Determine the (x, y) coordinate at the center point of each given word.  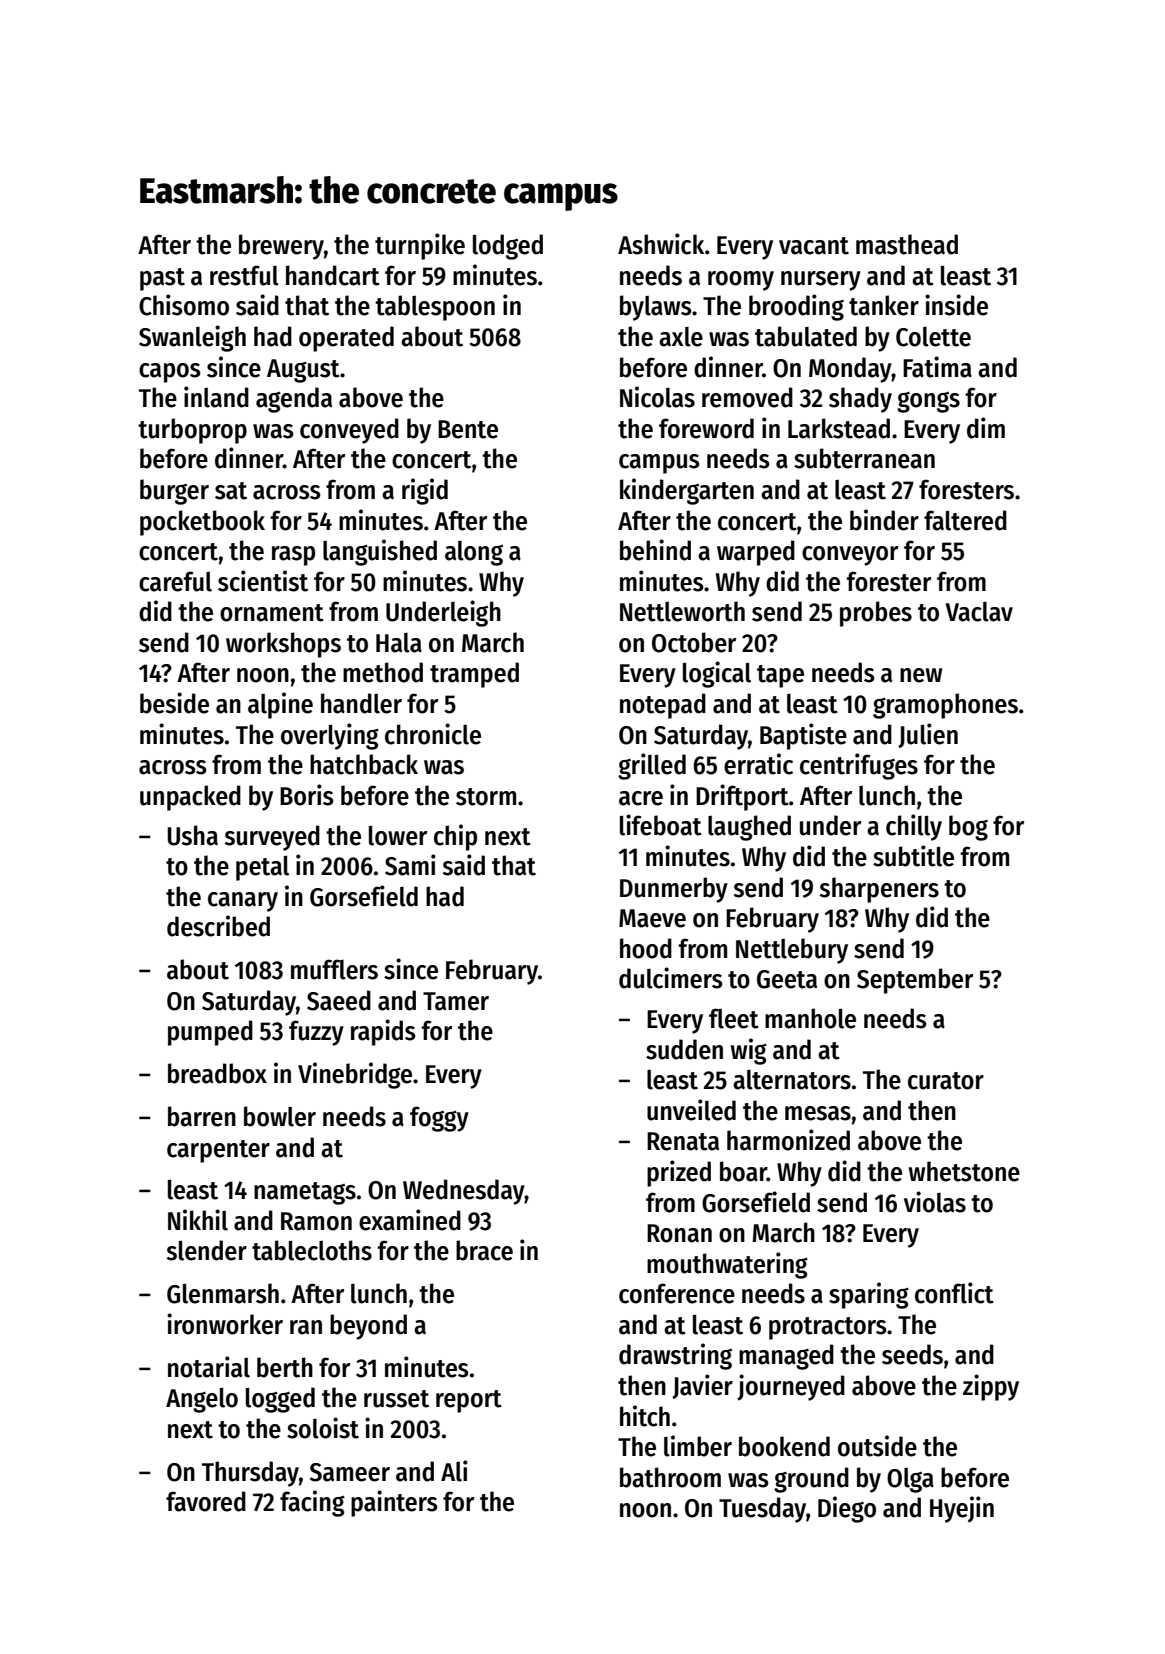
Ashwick (661, 244)
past (162, 279)
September (915, 981)
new (921, 675)
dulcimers (671, 978)
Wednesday (464, 1192)
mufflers (334, 969)
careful (175, 581)
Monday (850, 370)
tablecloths (312, 1250)
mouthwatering (727, 1265)
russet (396, 1399)
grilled (652, 766)
